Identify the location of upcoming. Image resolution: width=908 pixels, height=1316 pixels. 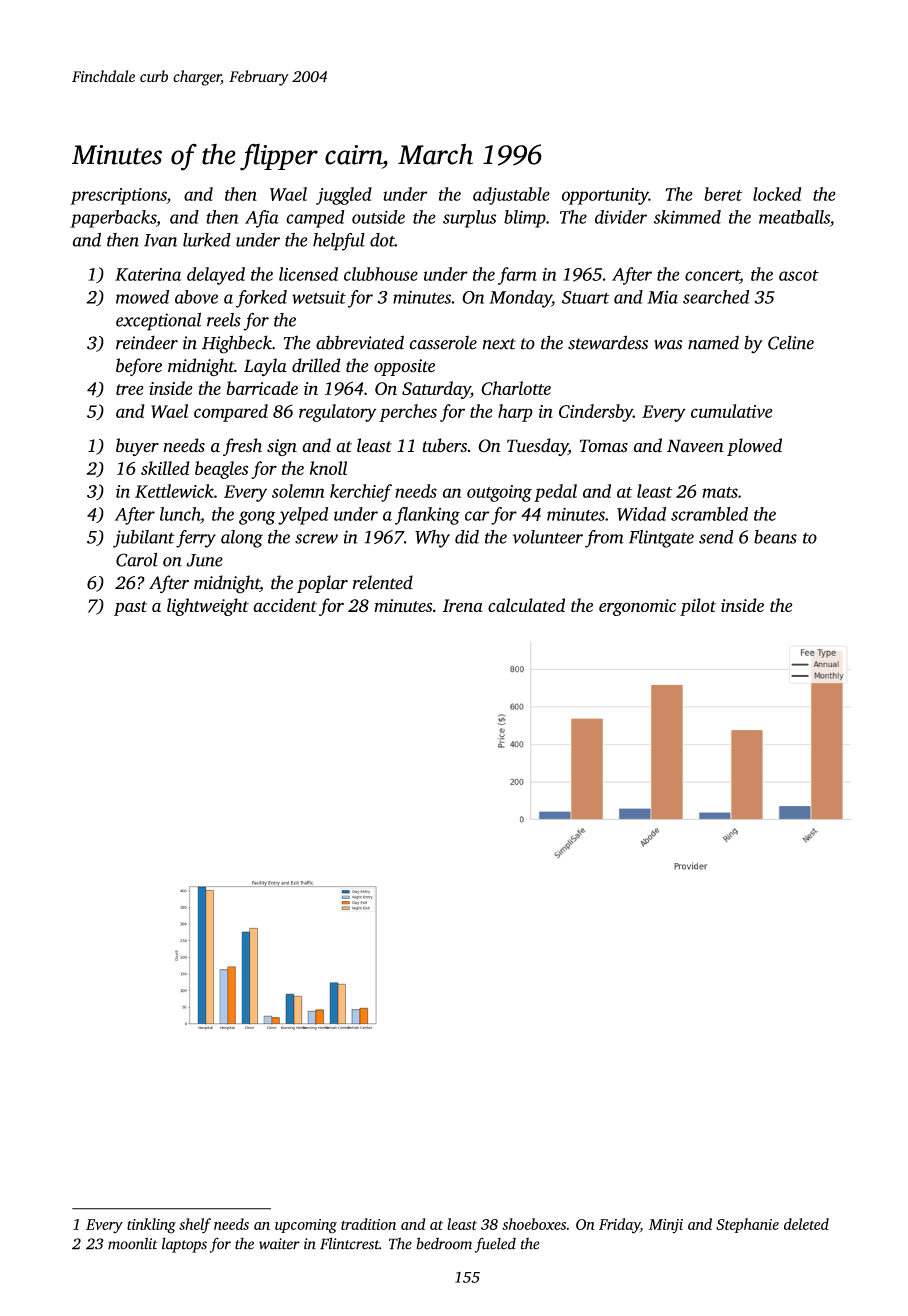
(306, 1226).
